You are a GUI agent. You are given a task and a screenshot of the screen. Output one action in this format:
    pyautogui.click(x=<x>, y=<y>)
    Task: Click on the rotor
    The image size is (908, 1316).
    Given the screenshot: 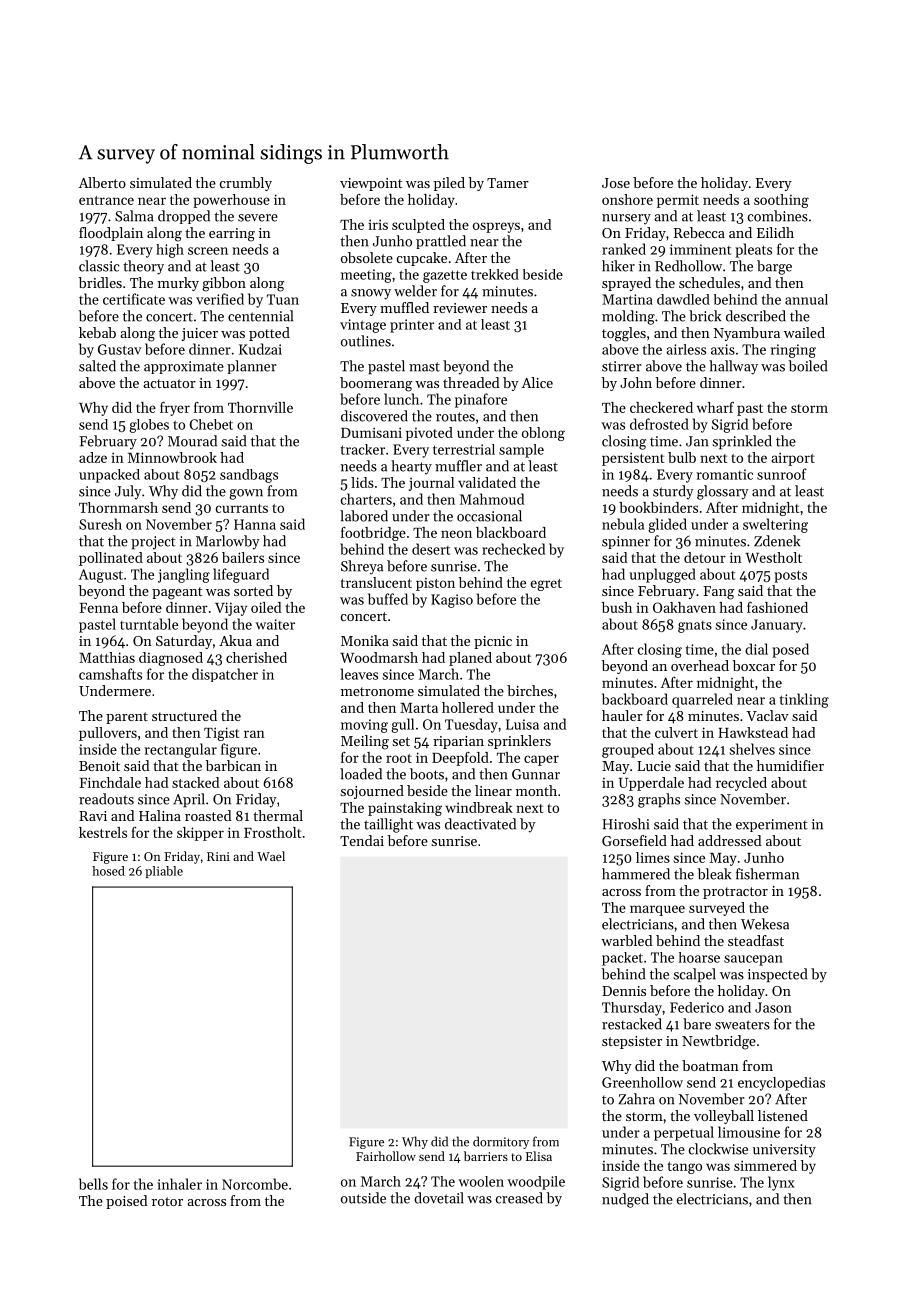 What is the action you would take?
    pyautogui.click(x=167, y=1201)
